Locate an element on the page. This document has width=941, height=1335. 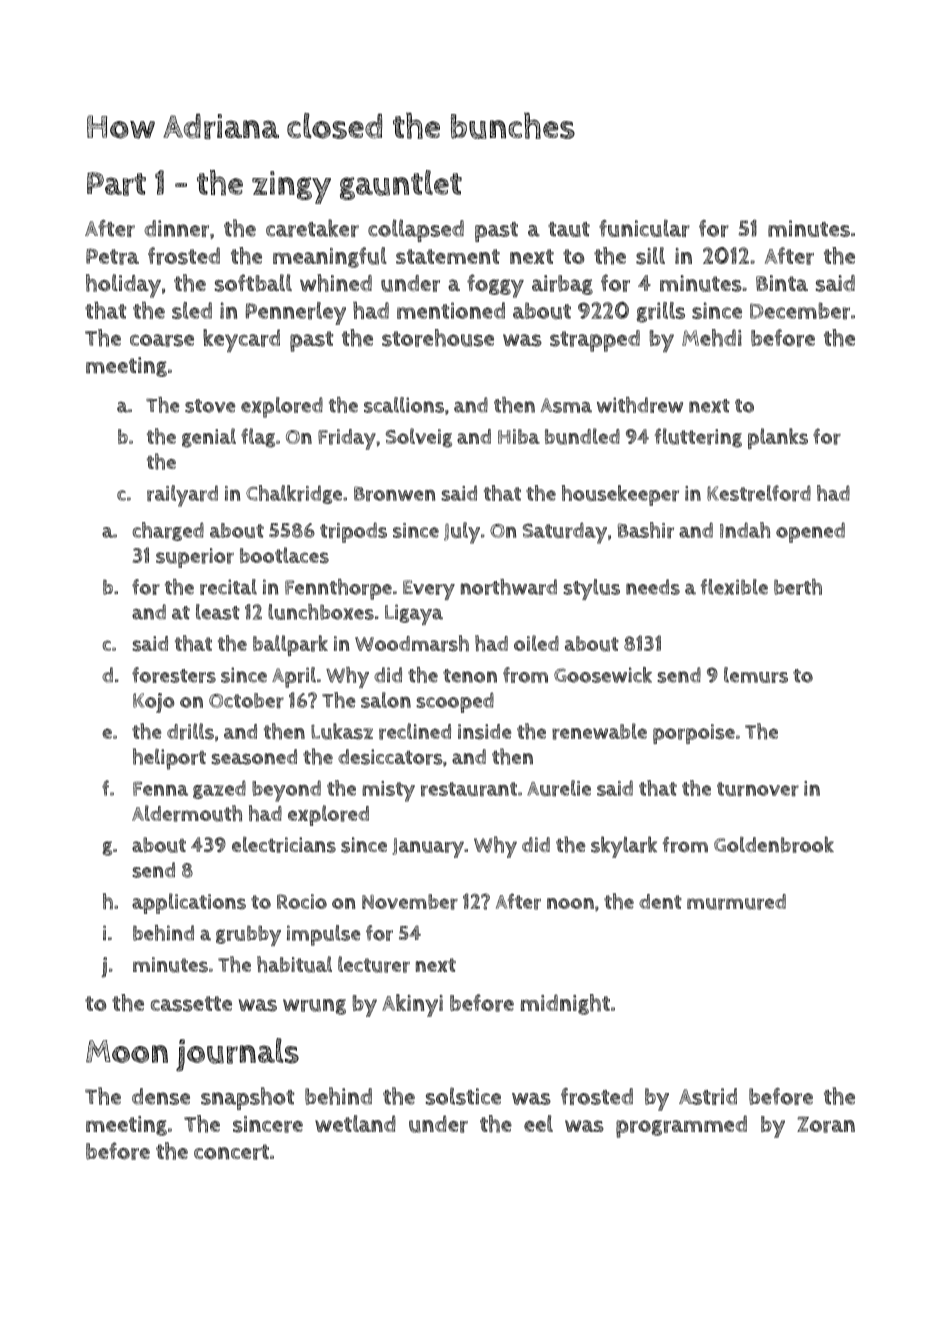
oiled is located at coordinates (536, 643).
